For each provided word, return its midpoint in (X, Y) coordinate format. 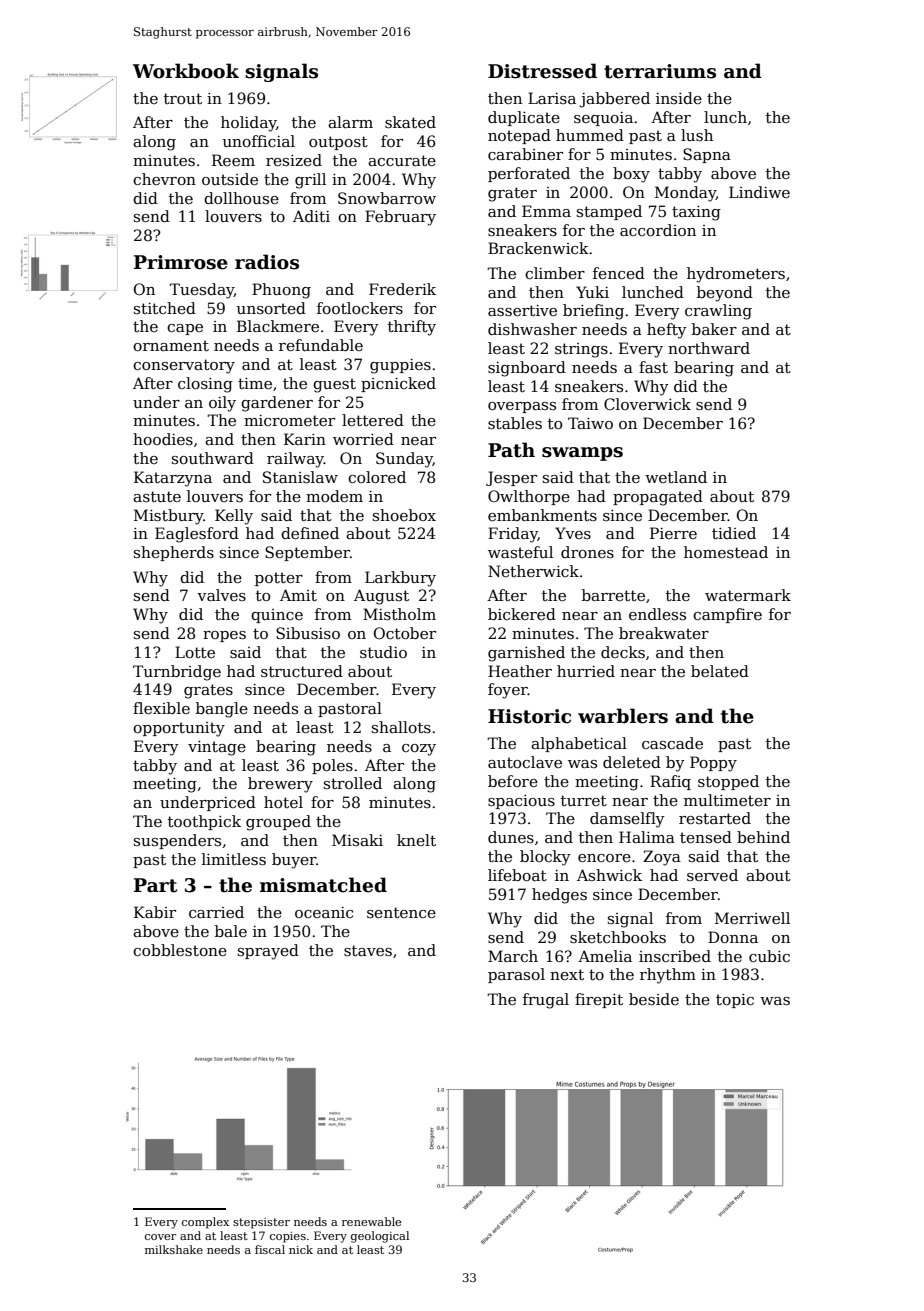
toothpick (204, 822)
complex (205, 1223)
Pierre (673, 533)
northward (709, 348)
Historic (529, 716)
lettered (373, 420)
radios (267, 262)
